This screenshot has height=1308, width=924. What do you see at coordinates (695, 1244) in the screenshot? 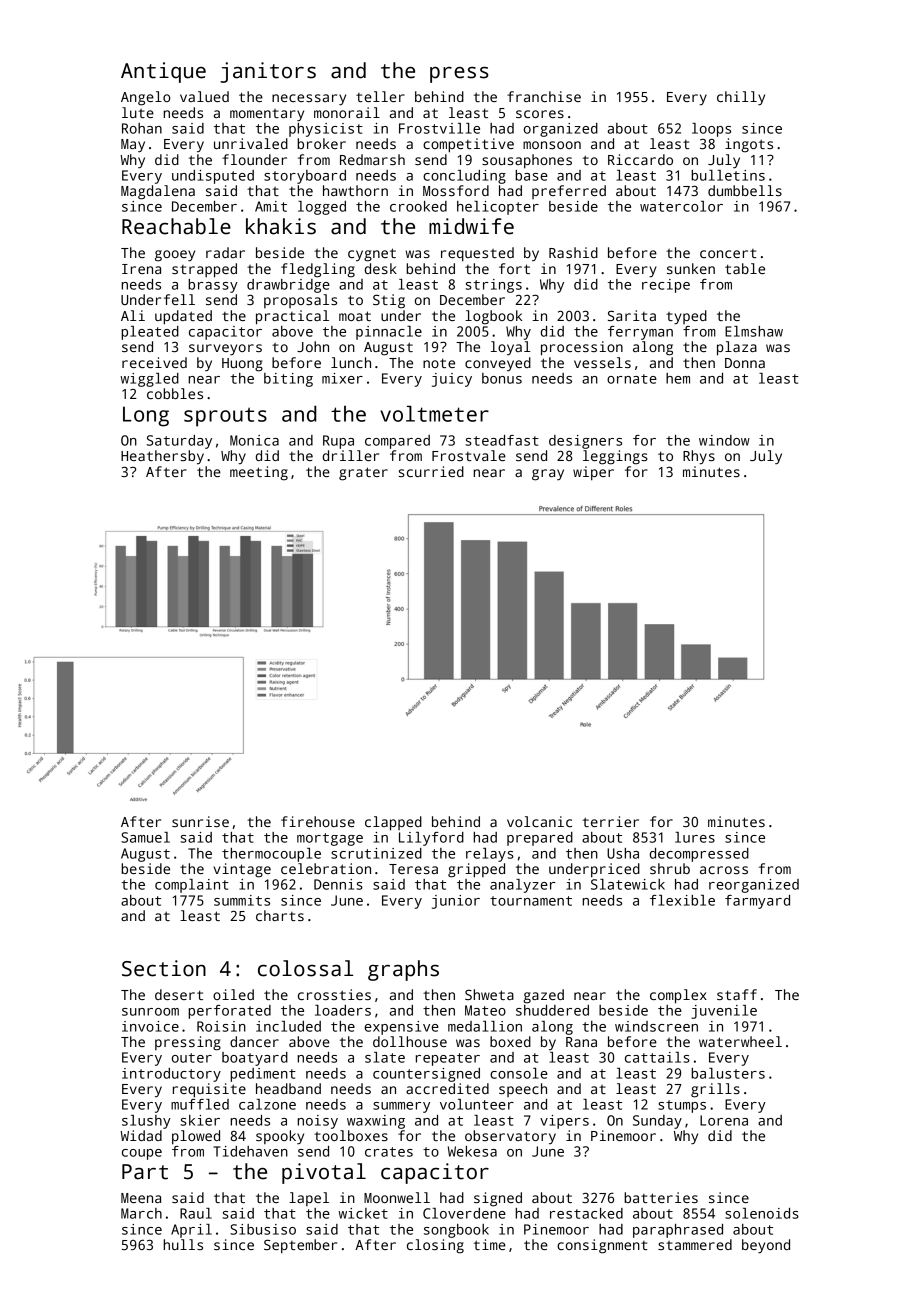
I see `stammered` at bounding box center [695, 1244].
